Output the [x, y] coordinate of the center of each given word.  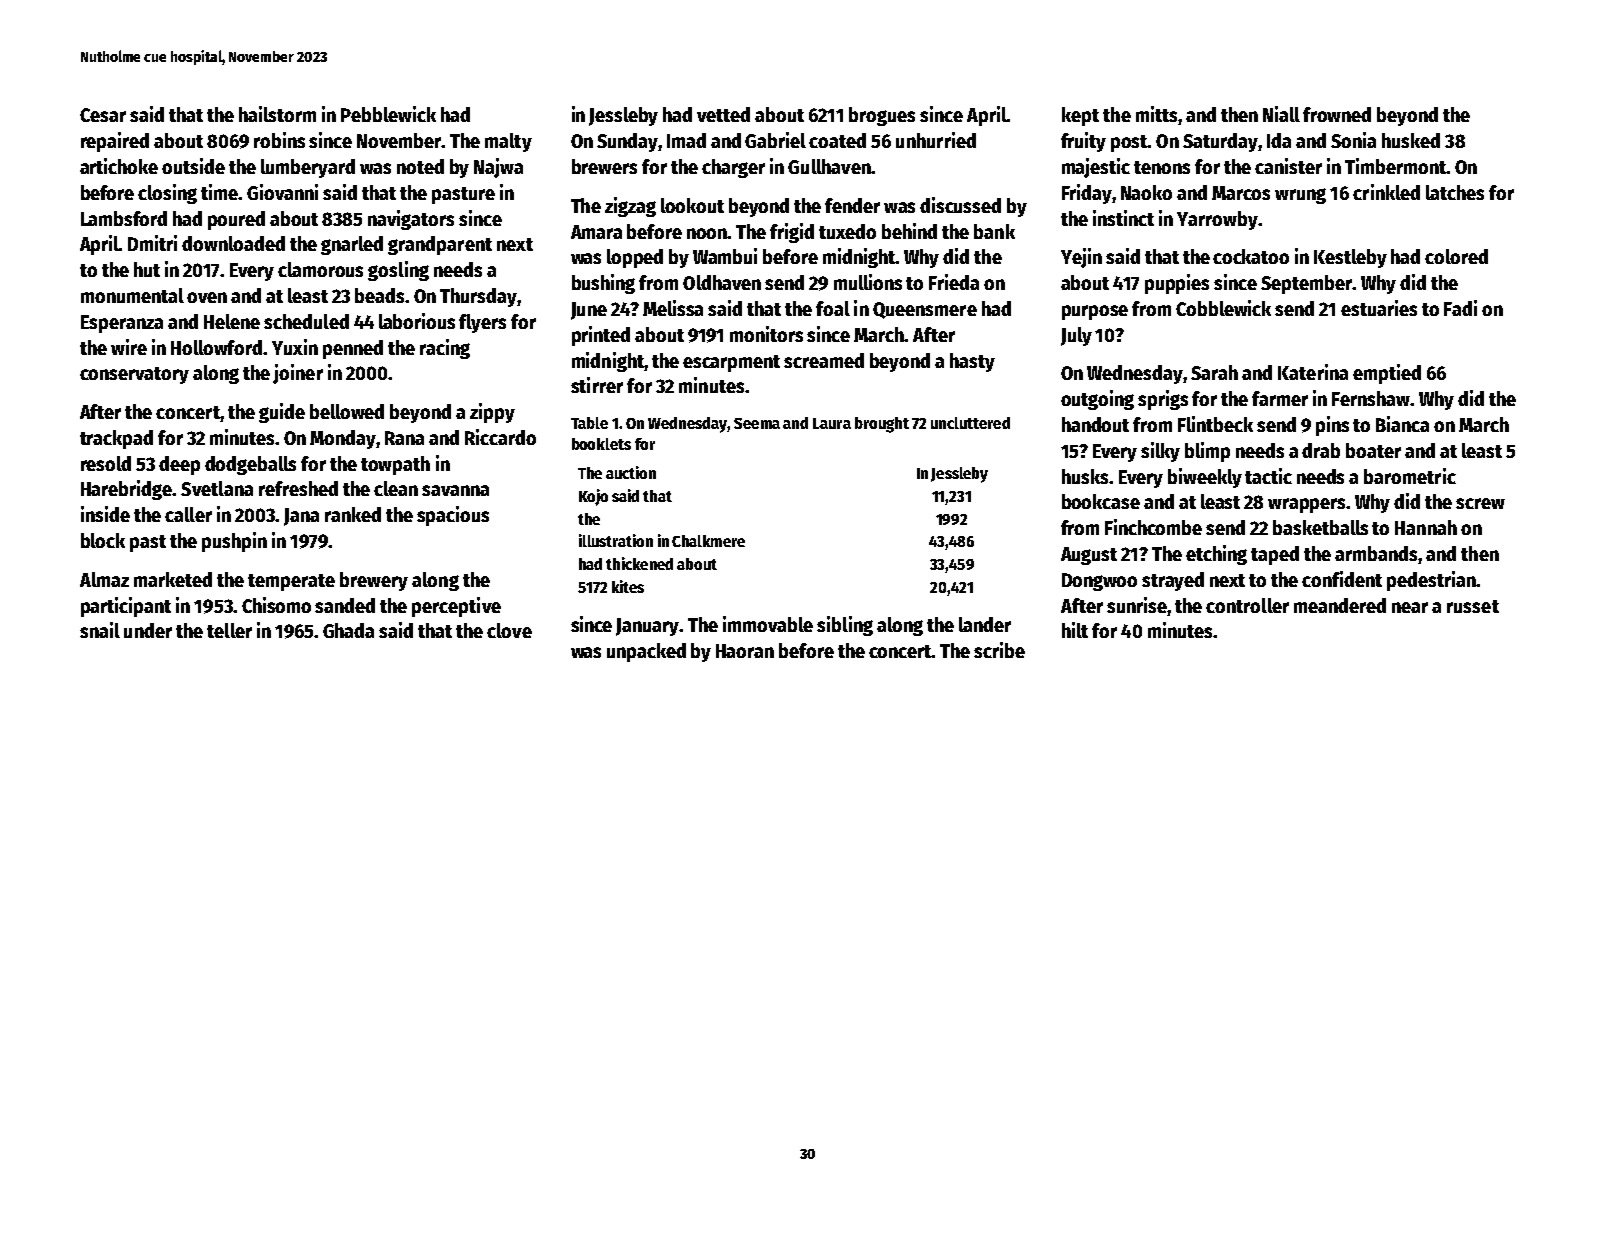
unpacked [646, 652]
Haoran [745, 651]
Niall [1281, 114]
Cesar [103, 115]
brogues [882, 116]
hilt [1075, 630]
